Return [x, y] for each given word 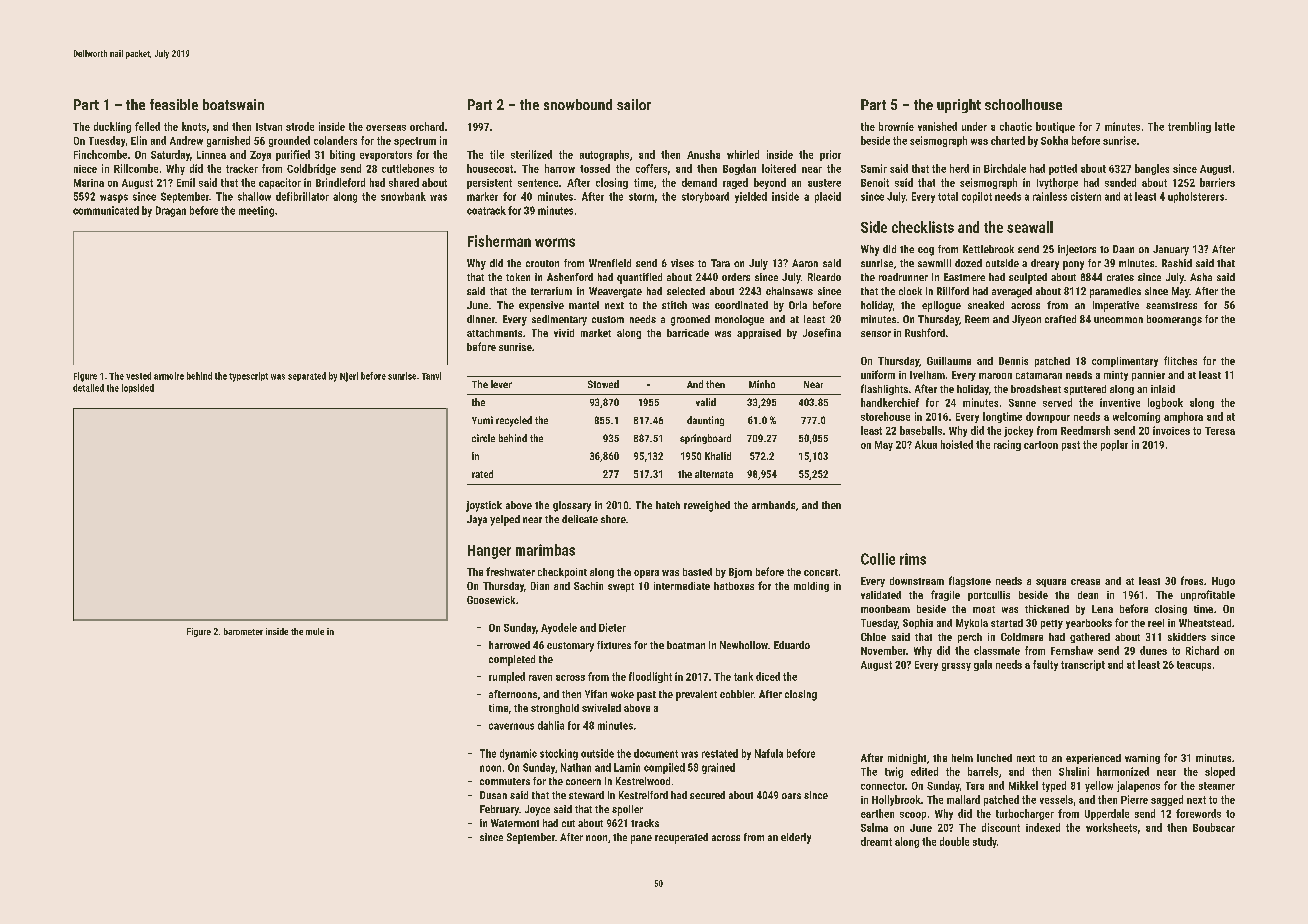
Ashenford [570, 277]
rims [913, 559]
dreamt [876, 841]
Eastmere [964, 277]
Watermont [515, 823]
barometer [243, 631]
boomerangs [1174, 320]
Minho [762, 384]
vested [138, 376]
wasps [114, 198]
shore [613, 519]
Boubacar [1214, 827]
